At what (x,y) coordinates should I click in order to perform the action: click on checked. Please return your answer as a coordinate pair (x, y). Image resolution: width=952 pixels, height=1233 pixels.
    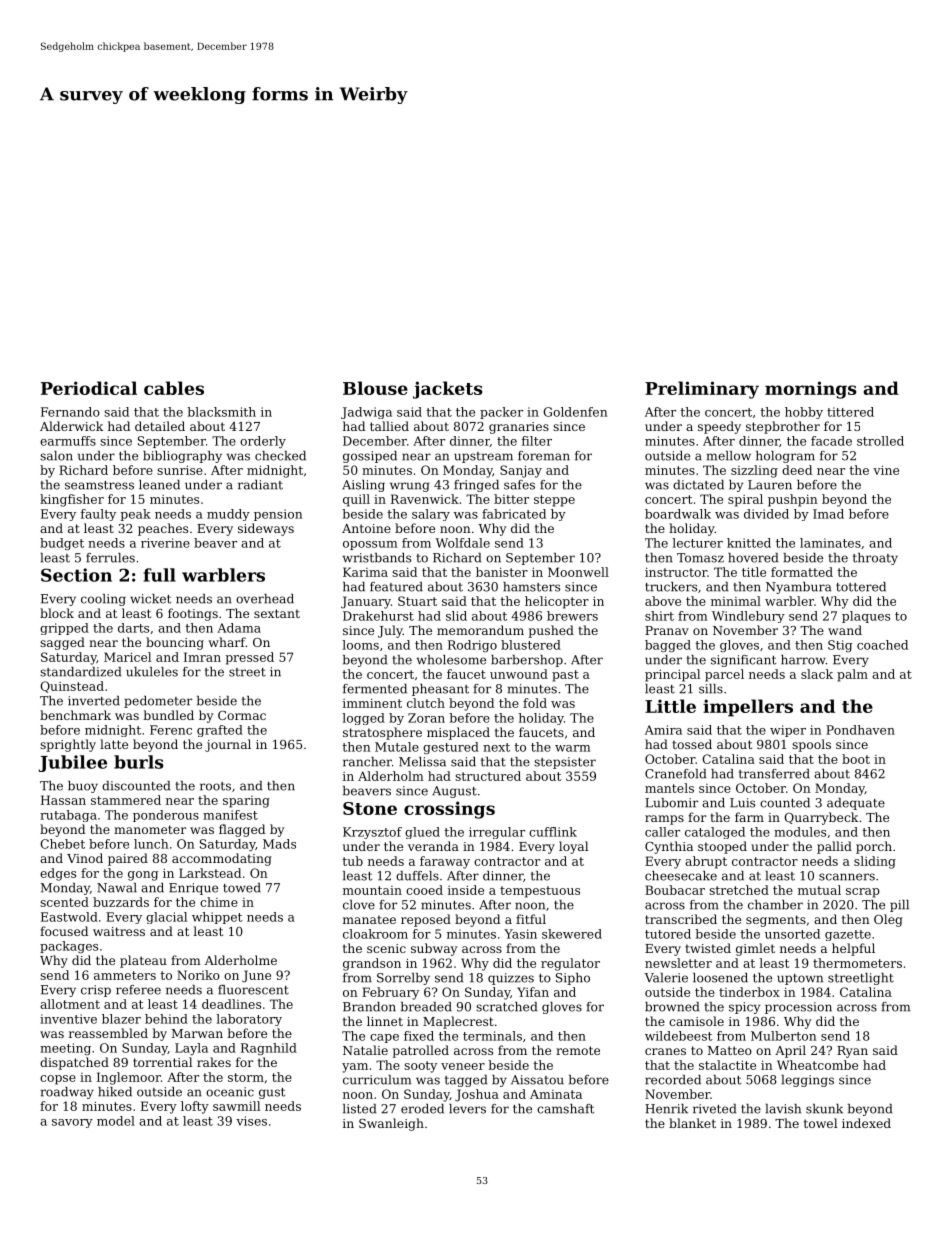
    Looking at the image, I should click on (280, 456).
